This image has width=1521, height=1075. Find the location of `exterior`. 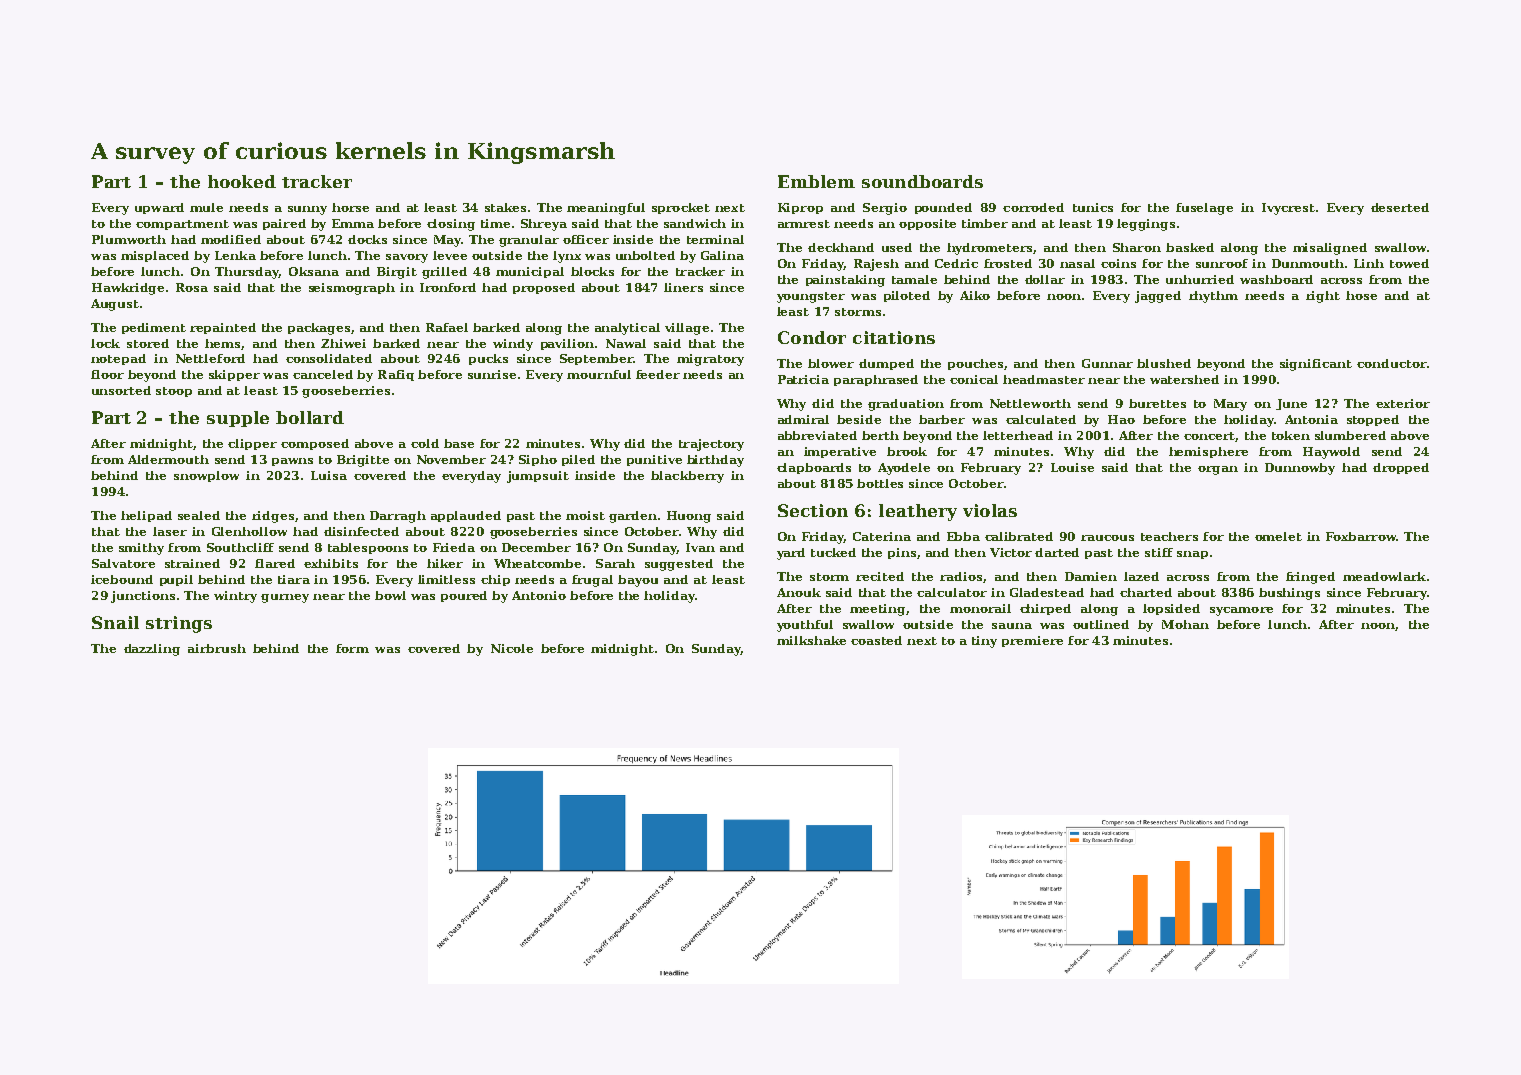

exterior is located at coordinates (1403, 403).
